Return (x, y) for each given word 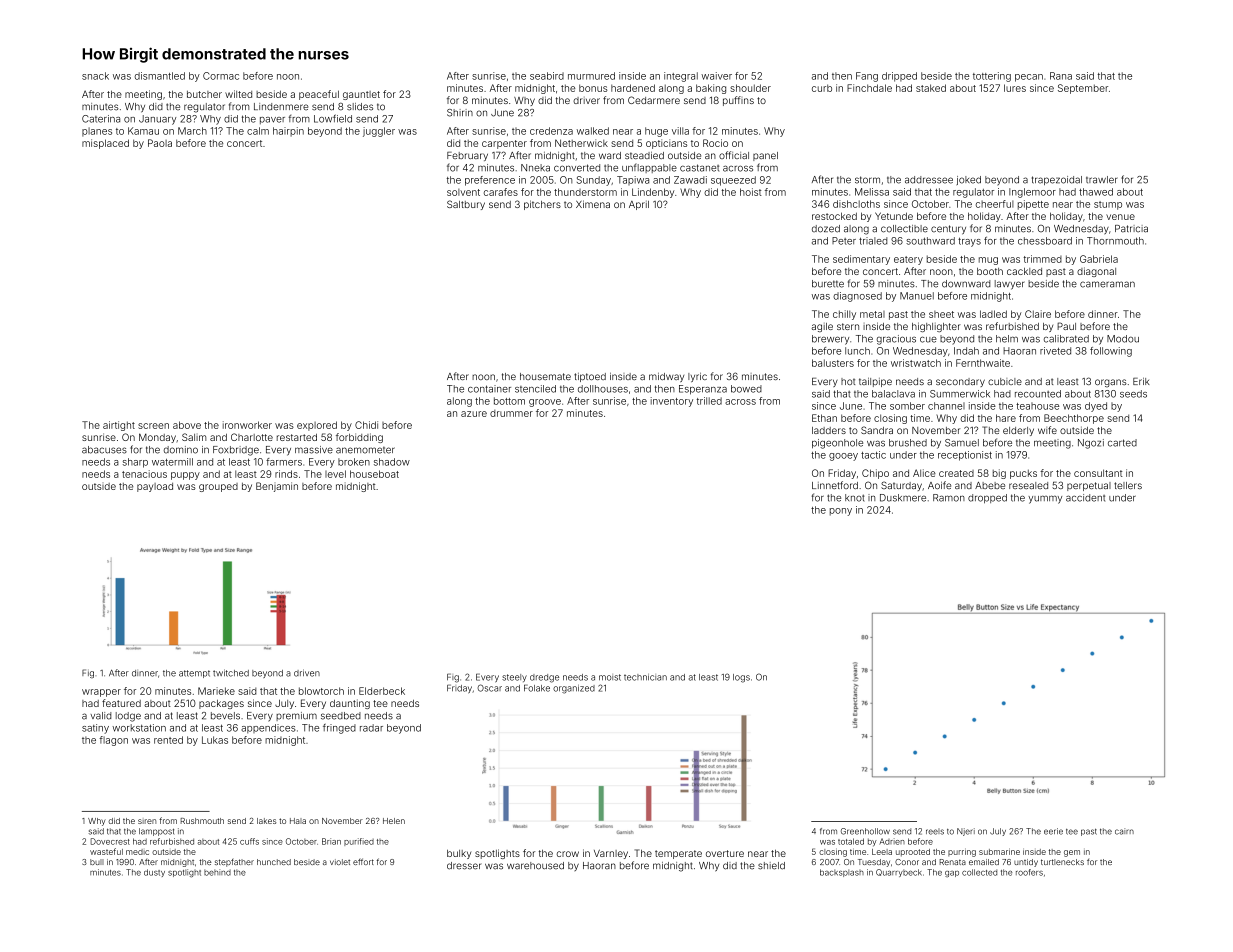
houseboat (374, 474)
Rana (1061, 76)
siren (147, 821)
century (948, 230)
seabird (547, 76)
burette (828, 284)
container (489, 389)
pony (841, 512)
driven (307, 673)
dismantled (160, 76)
